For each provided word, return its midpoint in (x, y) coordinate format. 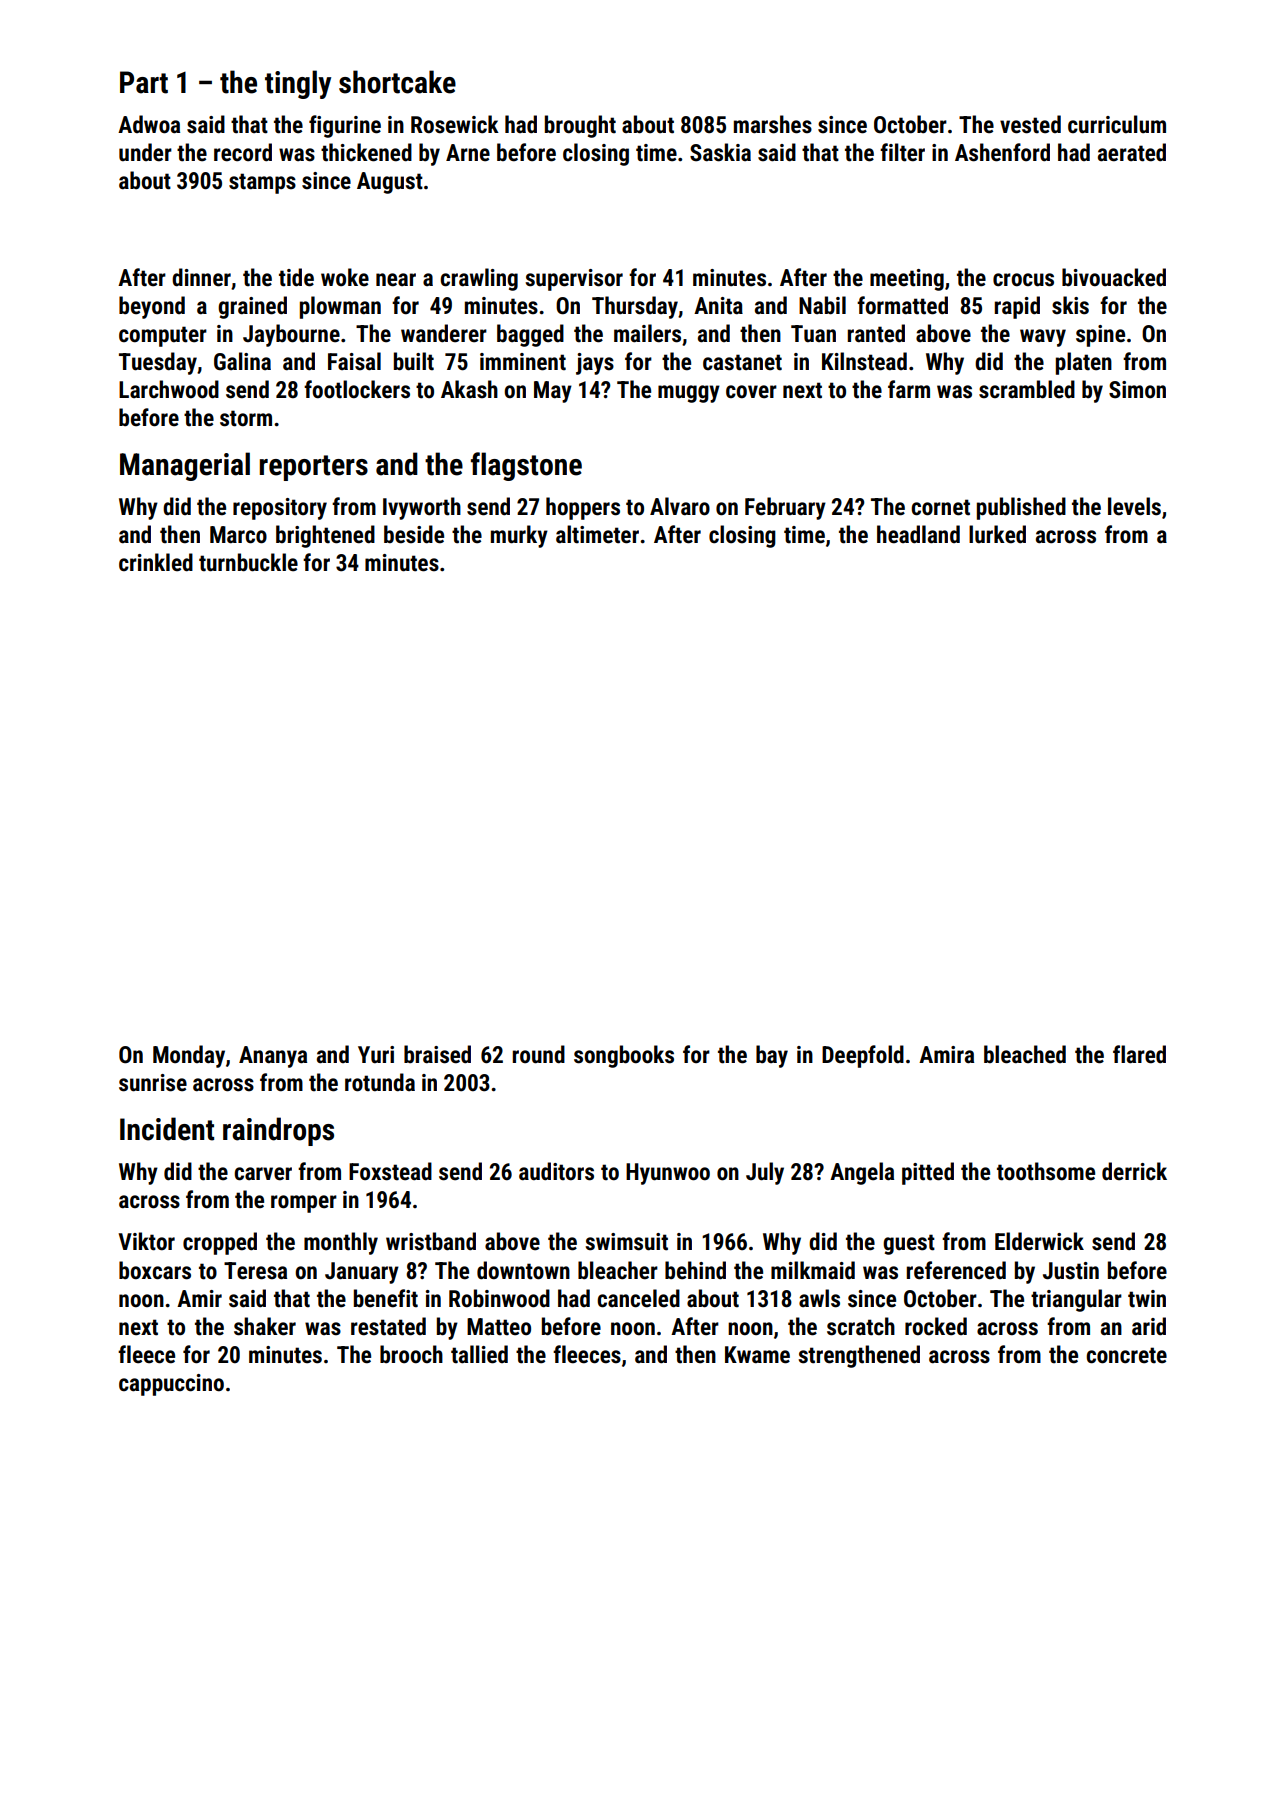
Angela (862, 1173)
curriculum (1117, 124)
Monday (189, 1056)
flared (1139, 1054)
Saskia (720, 152)
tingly (298, 84)
